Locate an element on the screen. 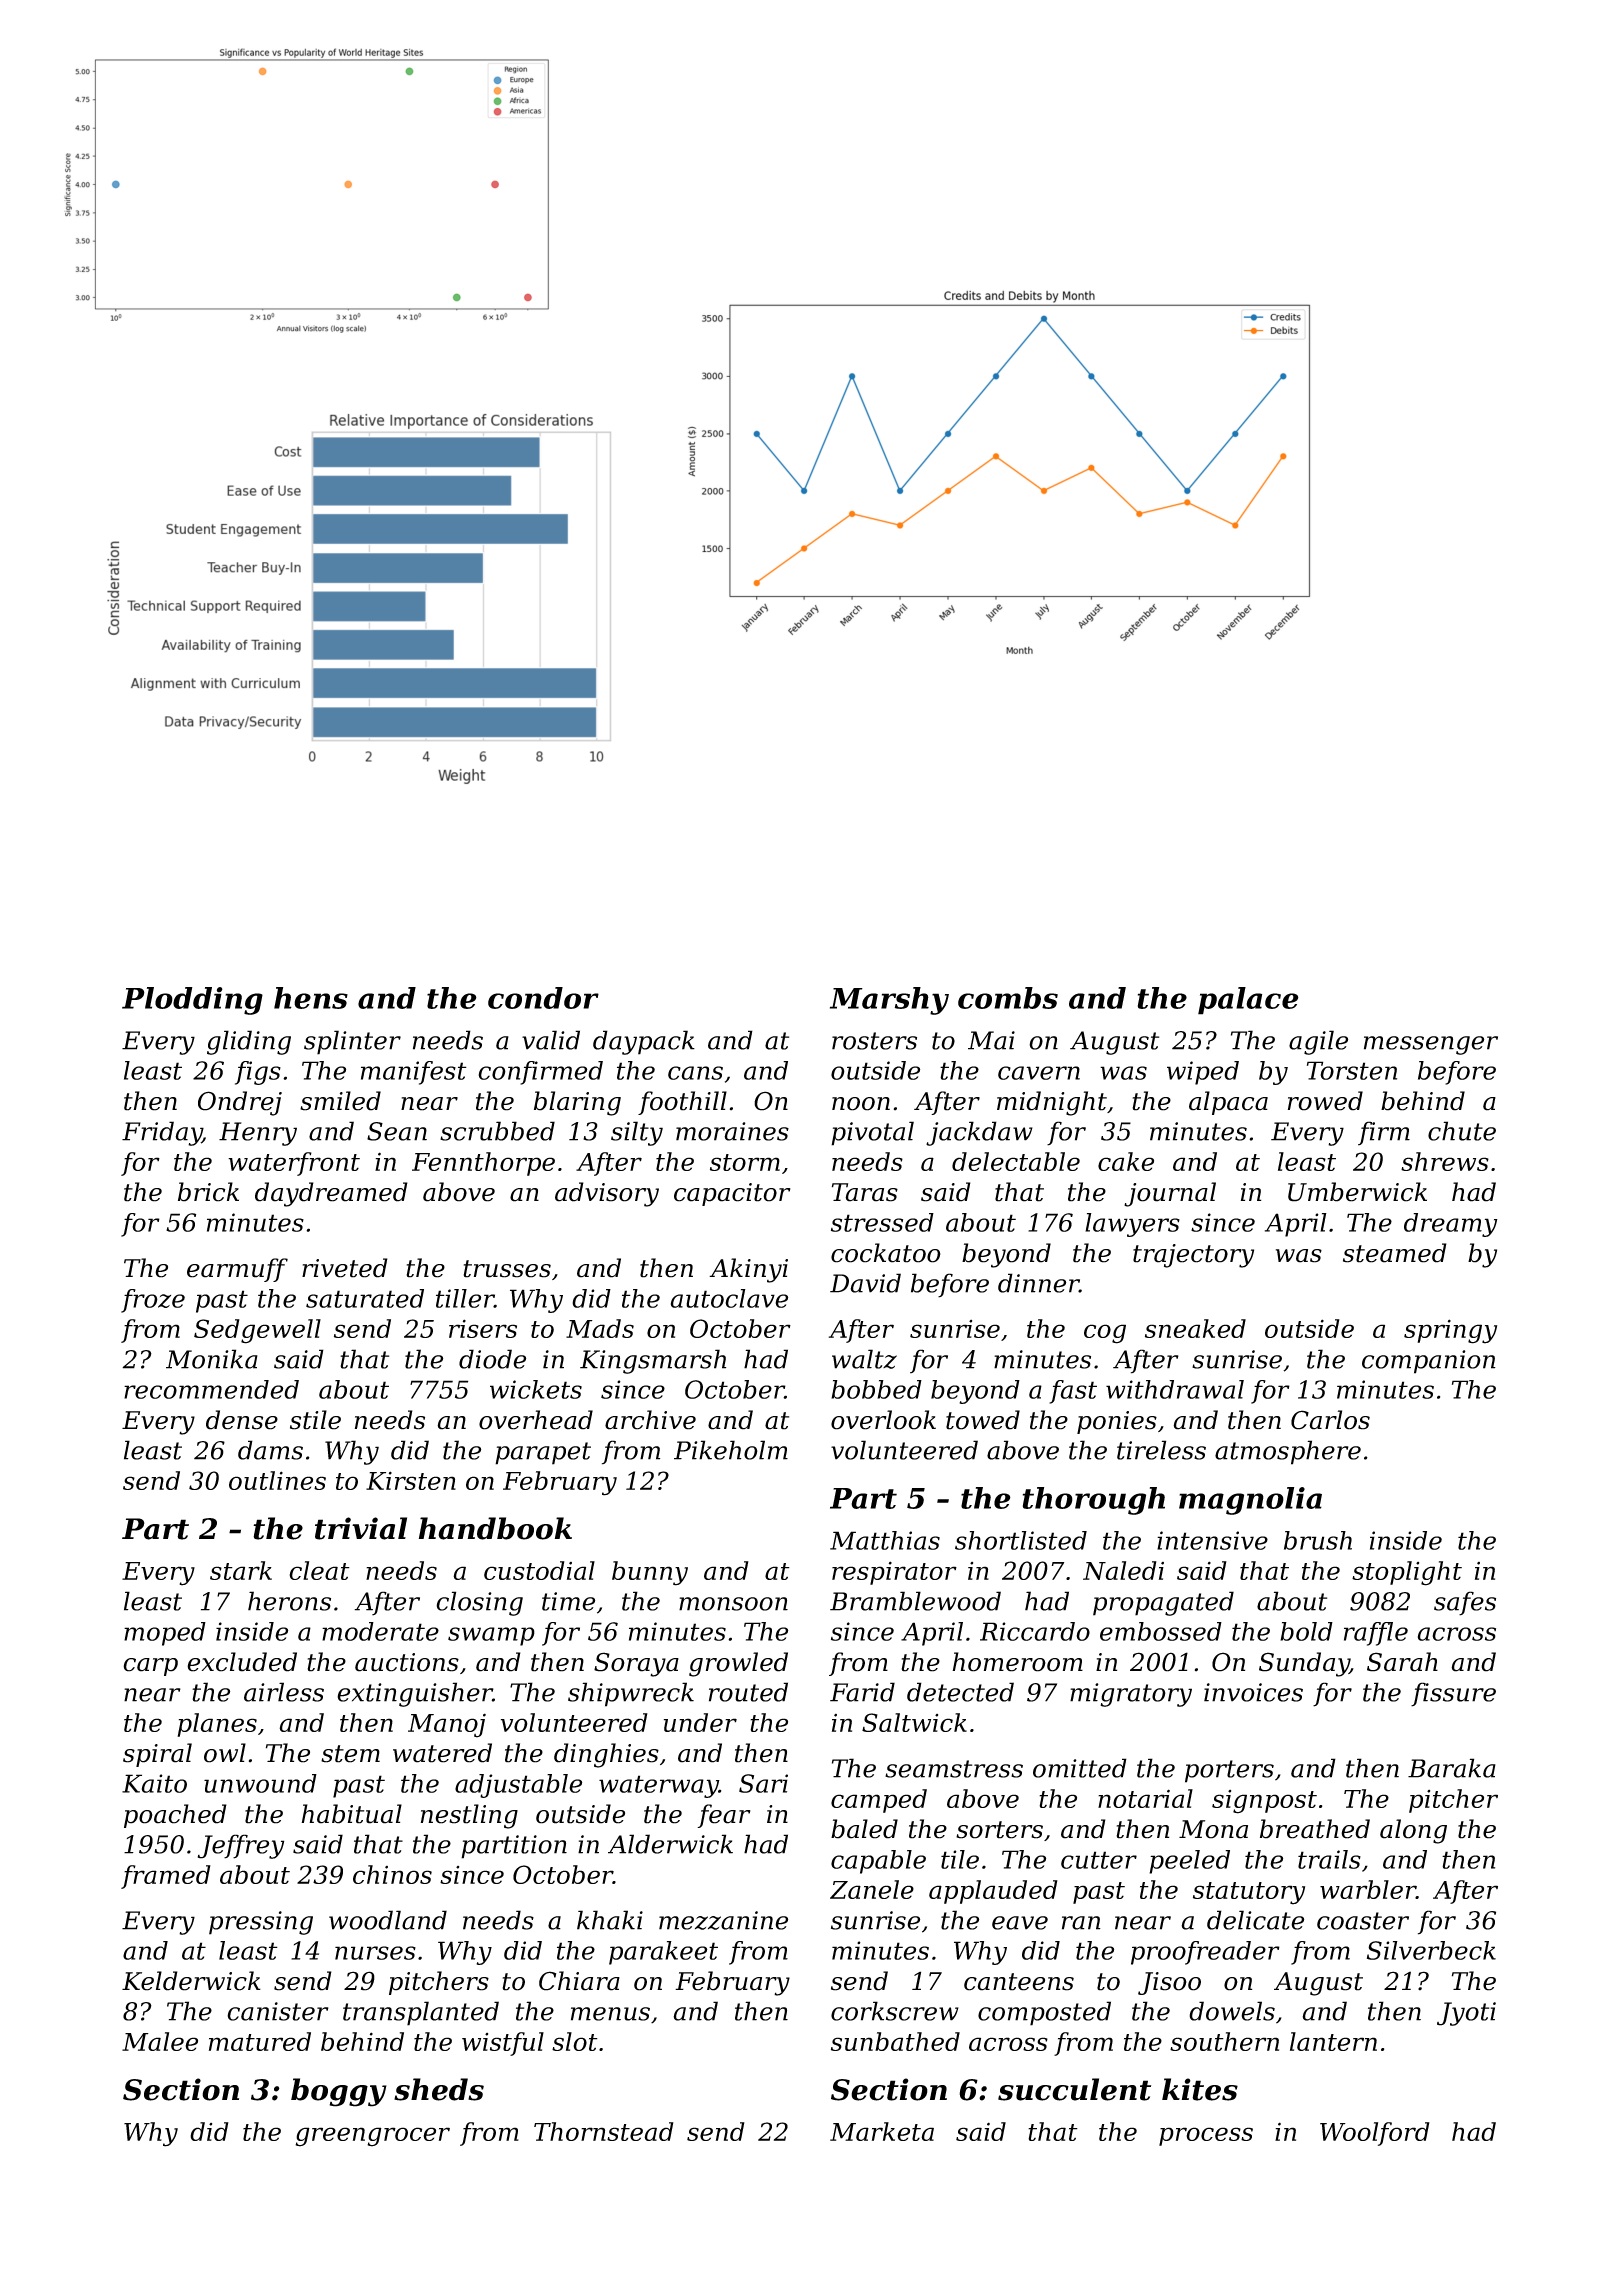 The width and height of the screenshot is (1620, 2292). condor is located at coordinates (543, 998).
